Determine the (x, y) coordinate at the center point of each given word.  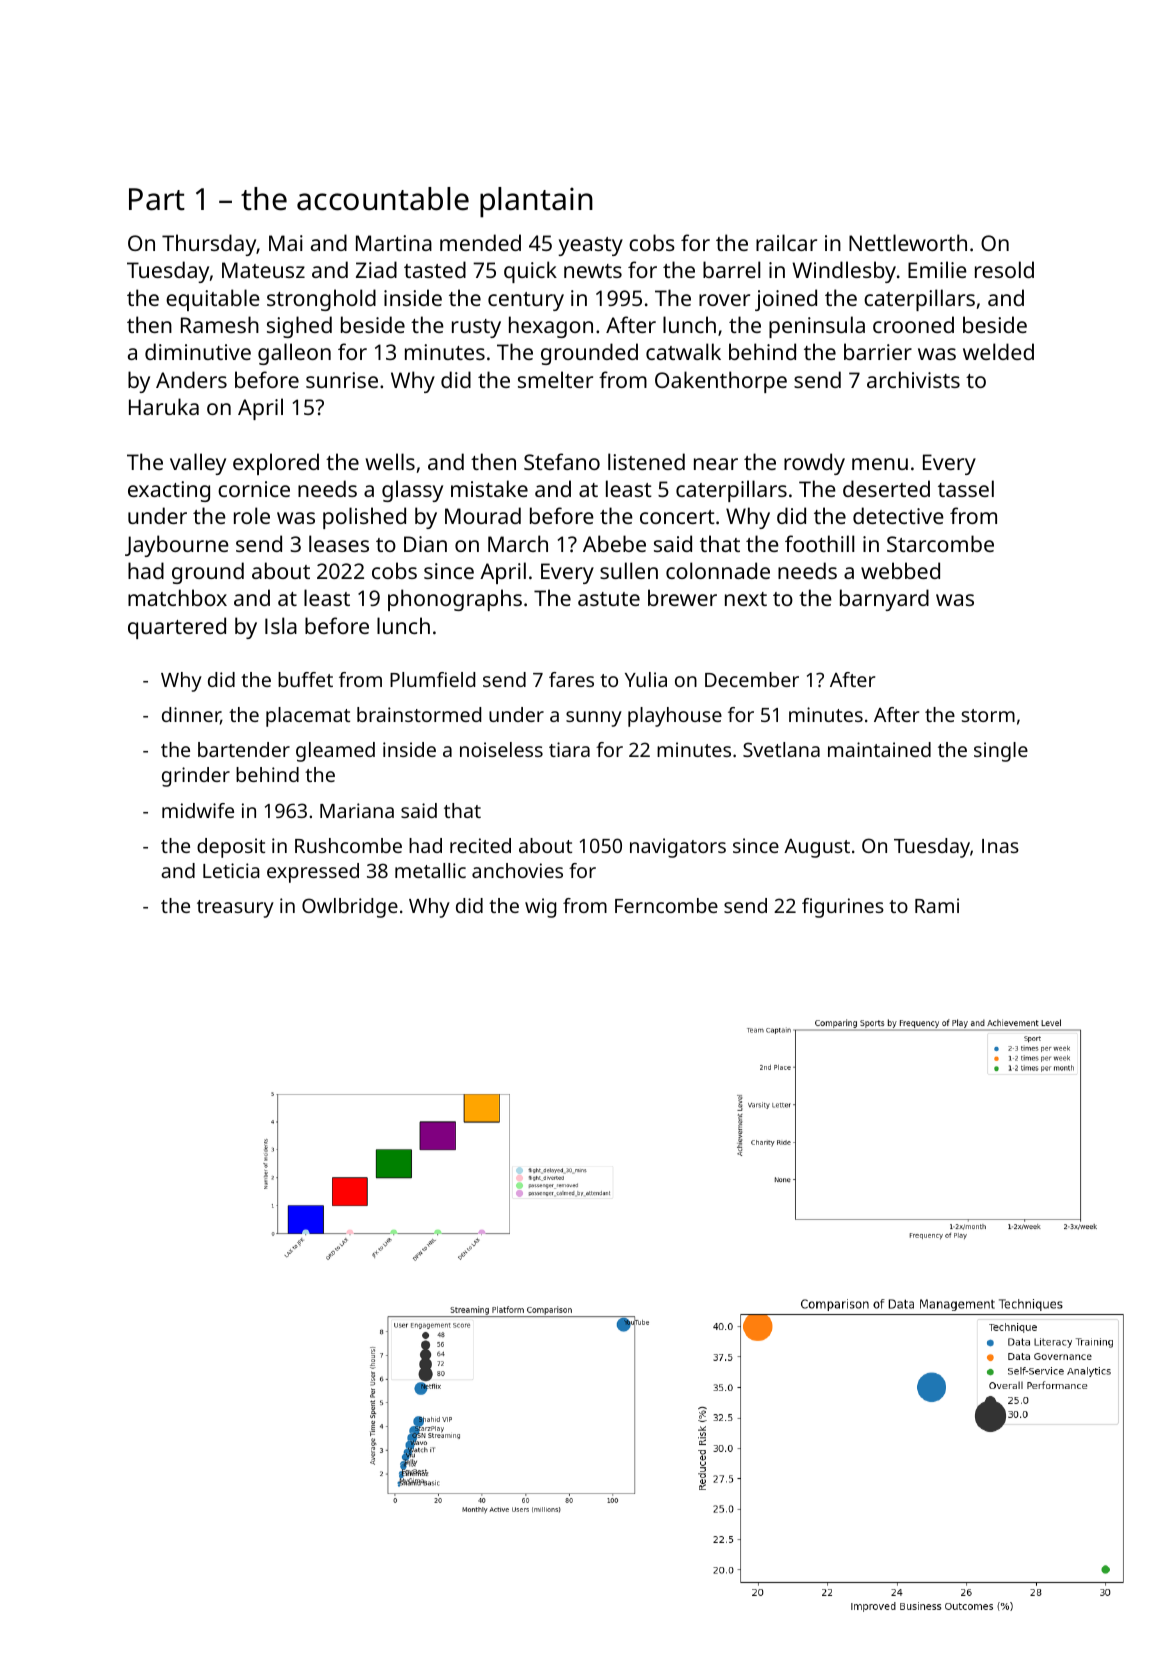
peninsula (817, 327)
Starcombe (940, 543)
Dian (425, 544)
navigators (678, 848)
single (1001, 752)
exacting (169, 491)
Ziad (376, 269)
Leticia (231, 870)
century (526, 301)
